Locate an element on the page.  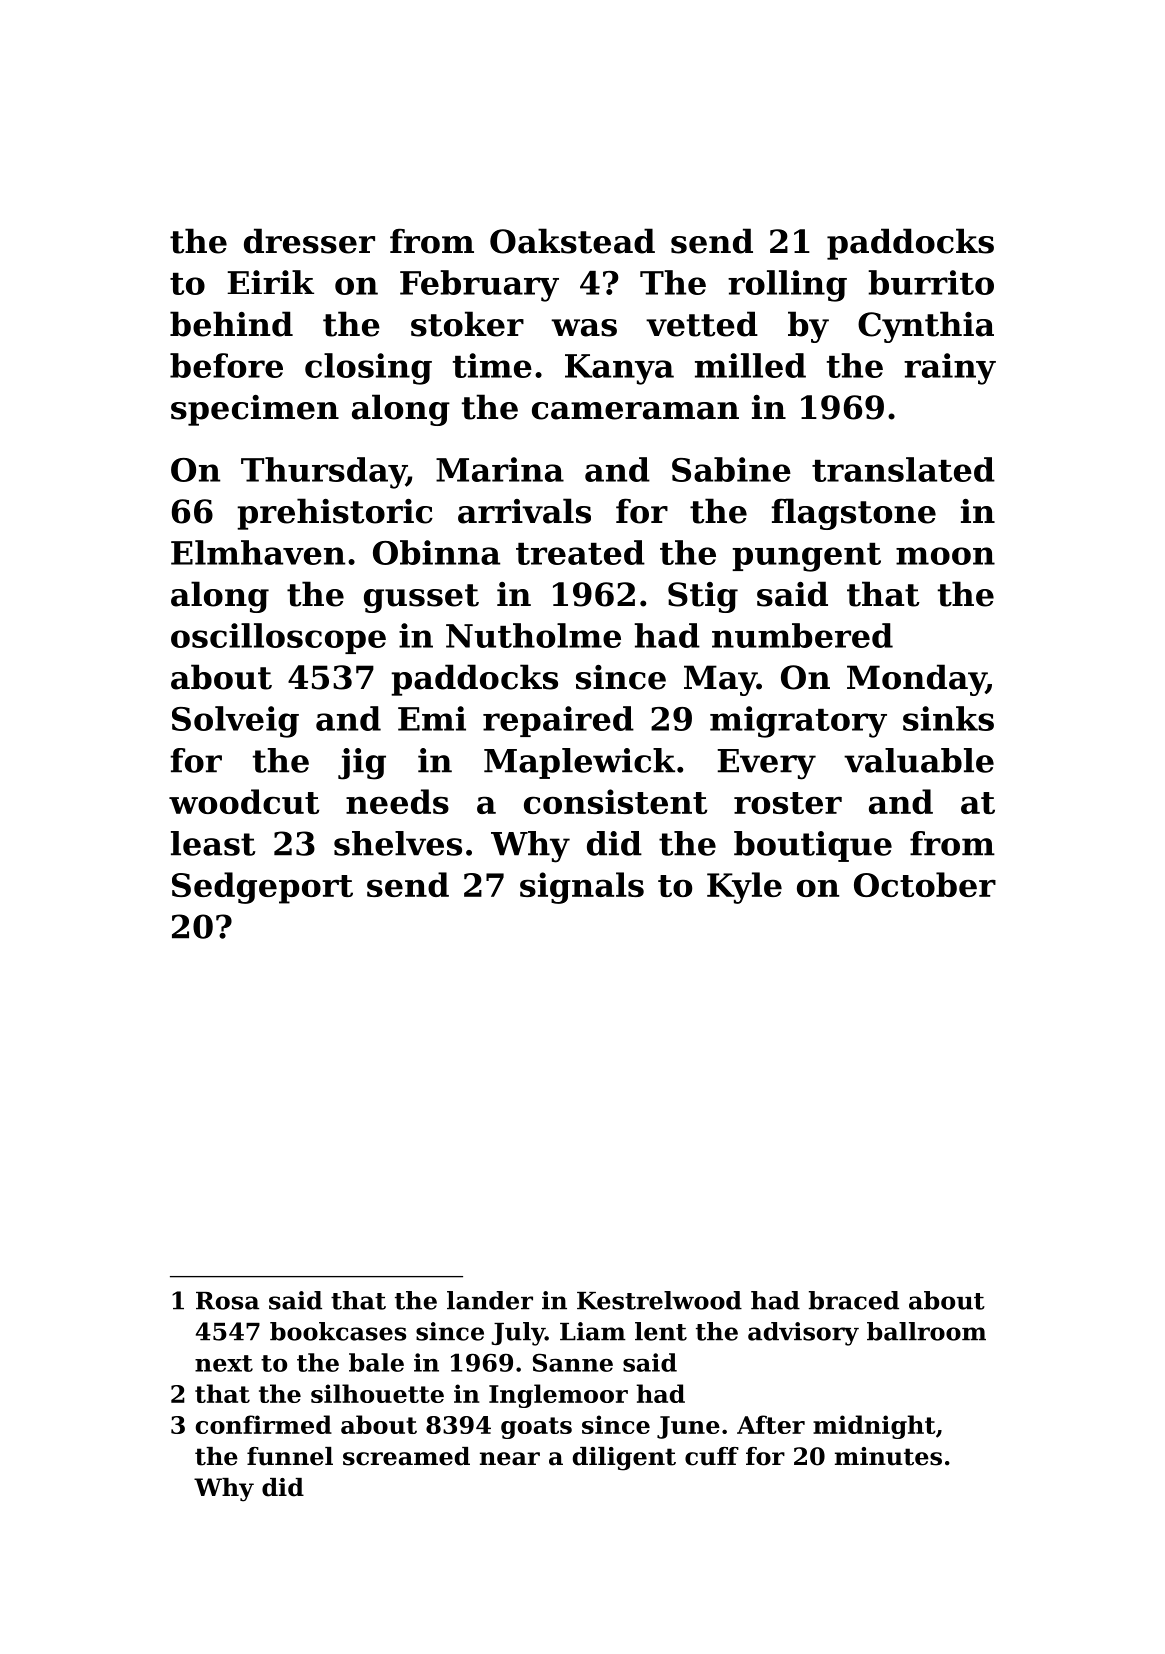
Kestrelwood is located at coordinates (659, 1300).
